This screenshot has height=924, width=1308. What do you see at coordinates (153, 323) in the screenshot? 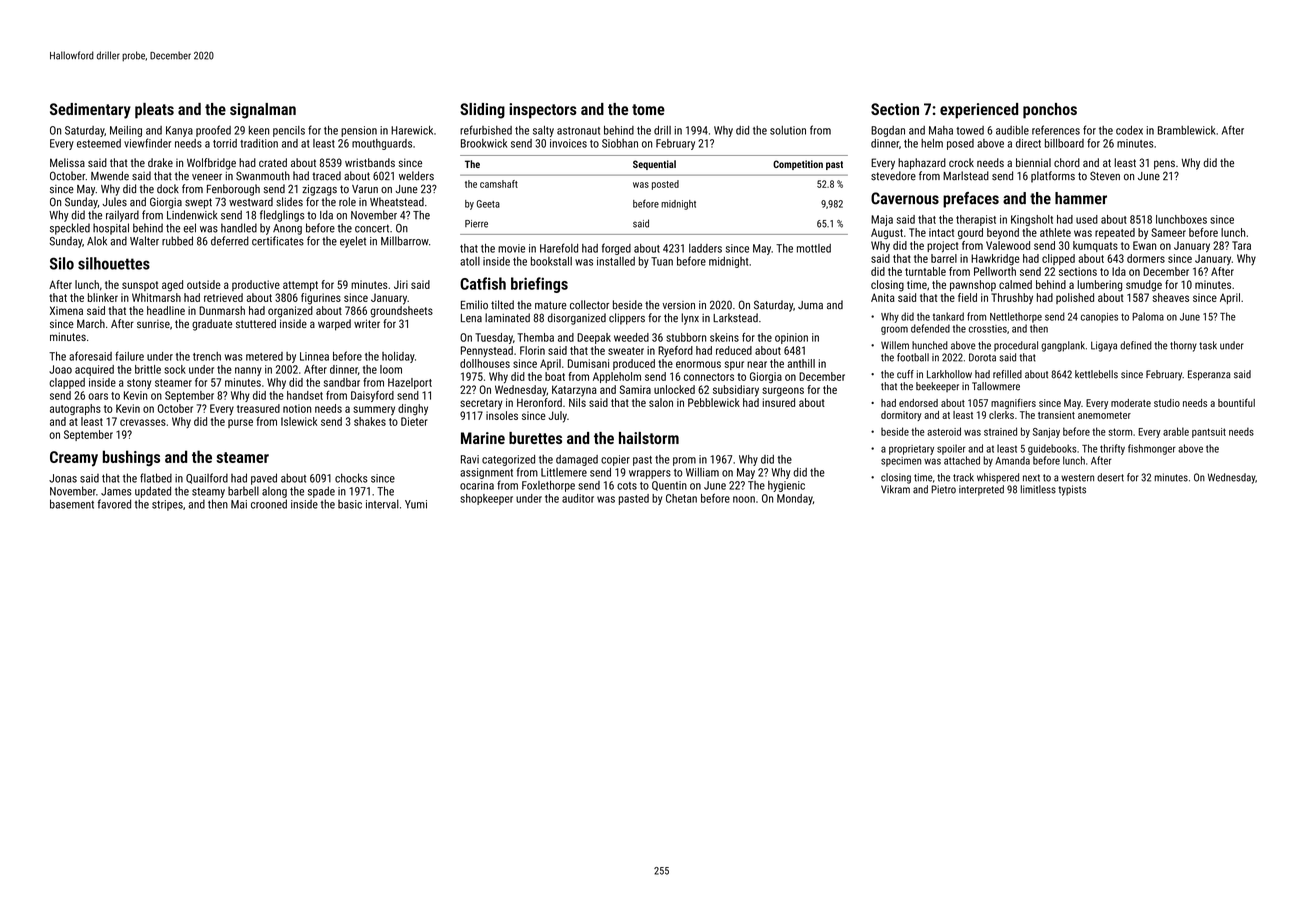
I see `sunrise` at bounding box center [153, 323].
